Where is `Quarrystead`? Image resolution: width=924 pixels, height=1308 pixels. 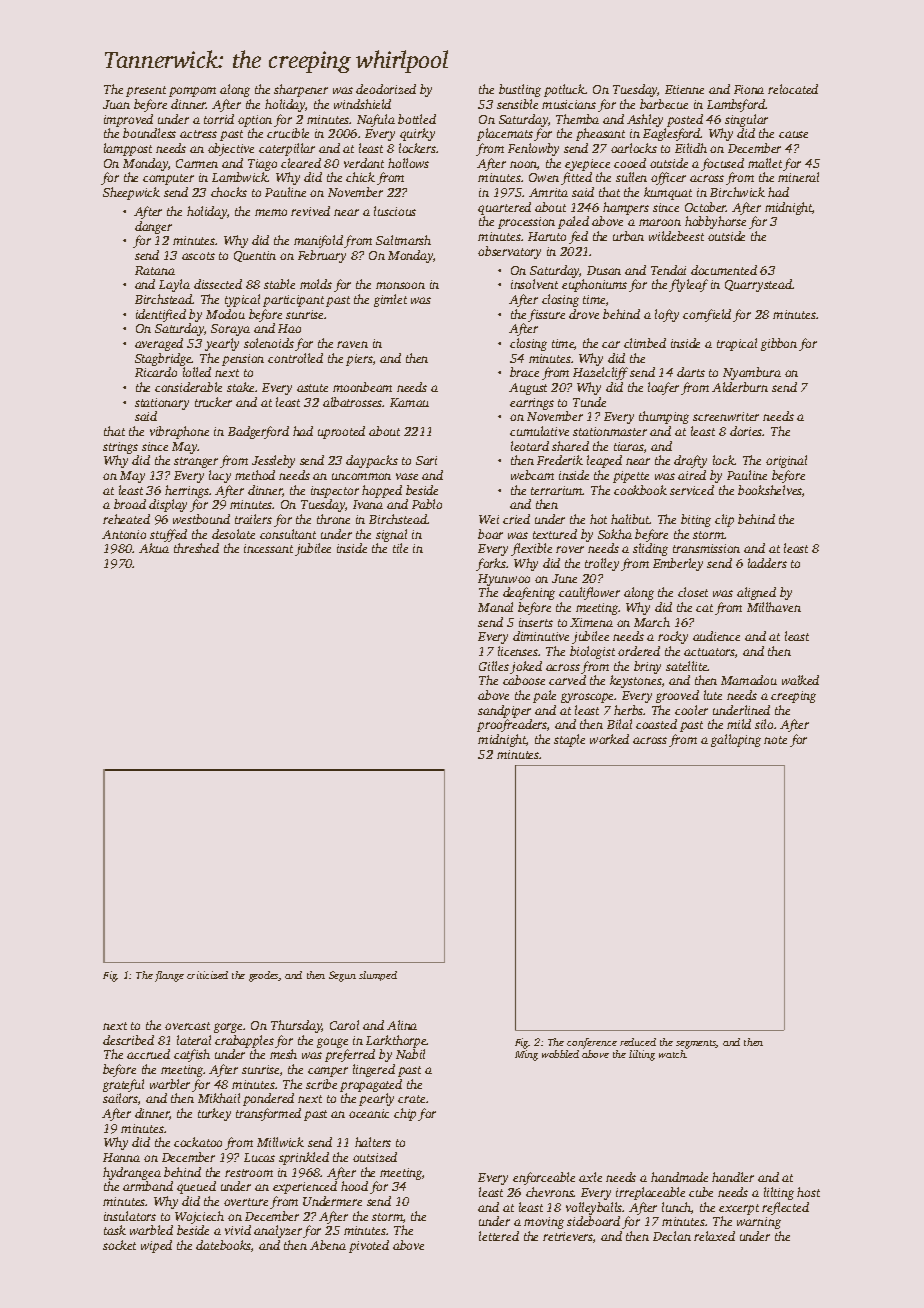
Quarrystead is located at coordinates (758, 285).
